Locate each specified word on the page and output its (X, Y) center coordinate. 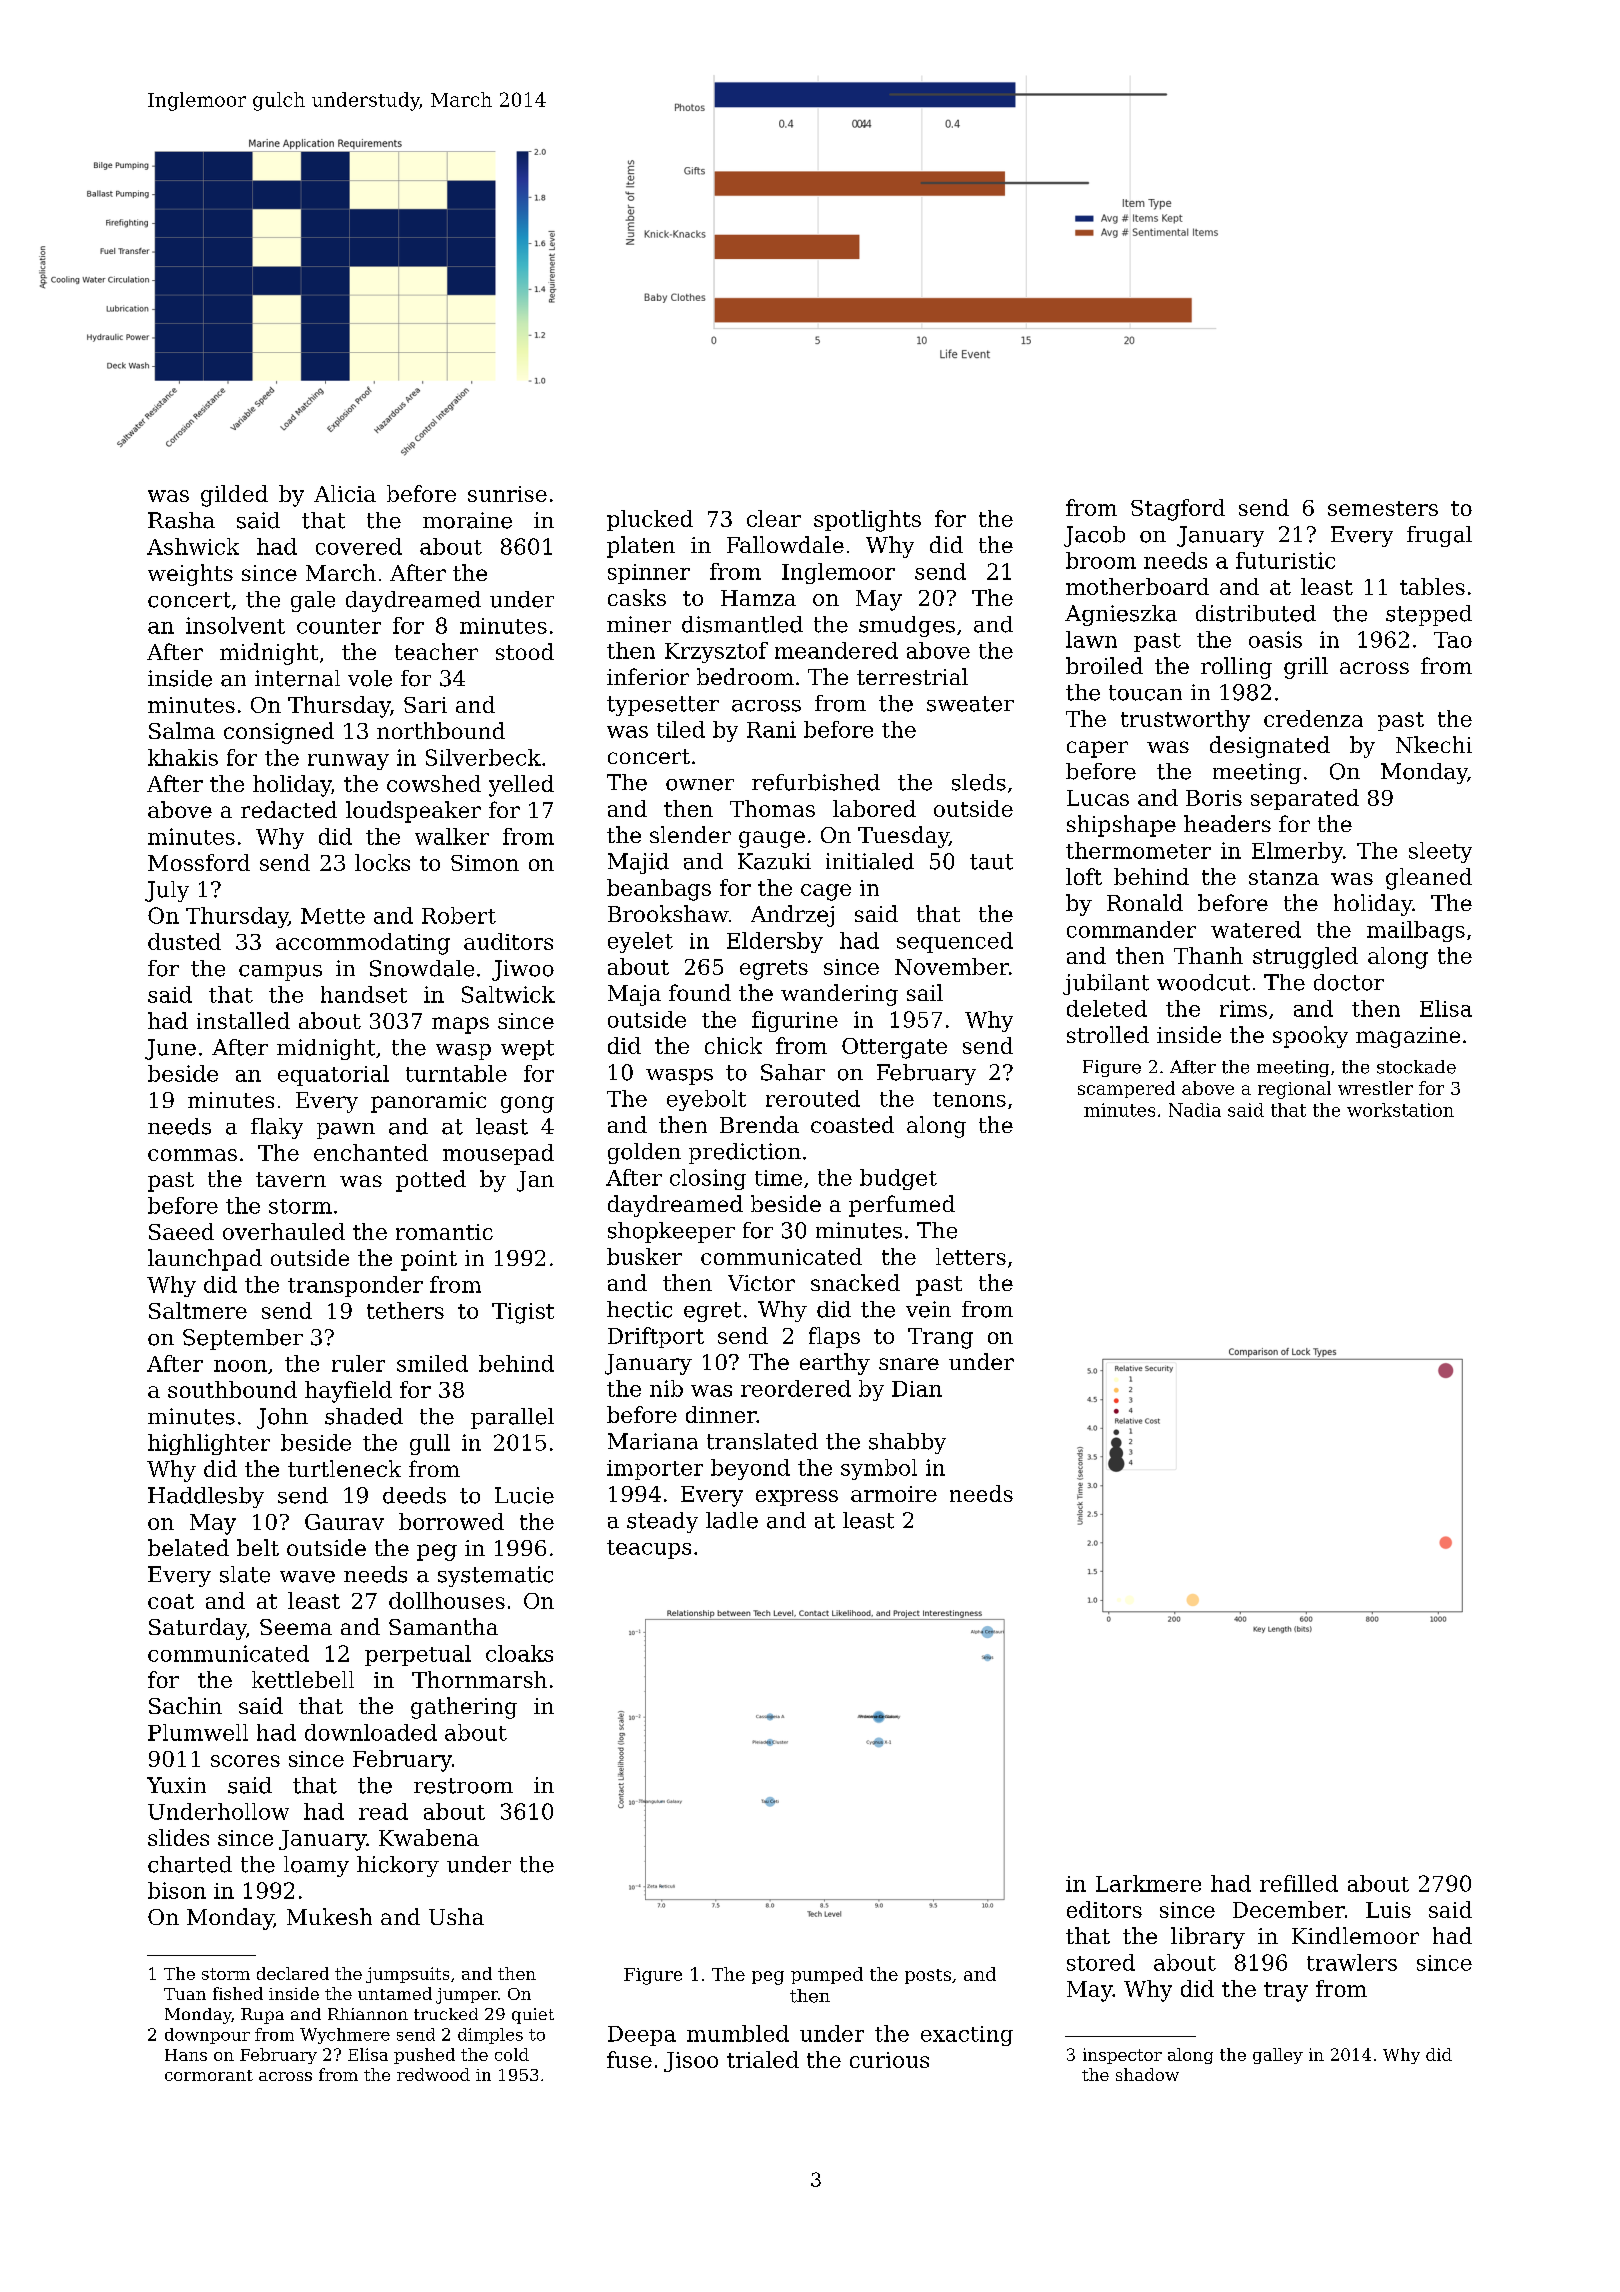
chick (733, 1045)
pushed (424, 2056)
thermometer (1138, 850)
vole (370, 678)
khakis (183, 757)
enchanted (371, 1152)
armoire (894, 1494)
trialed (763, 2059)
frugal (1439, 536)
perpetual (418, 1655)
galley (1278, 2056)
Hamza (758, 598)
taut (991, 862)
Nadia (1195, 1110)
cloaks (519, 1653)
